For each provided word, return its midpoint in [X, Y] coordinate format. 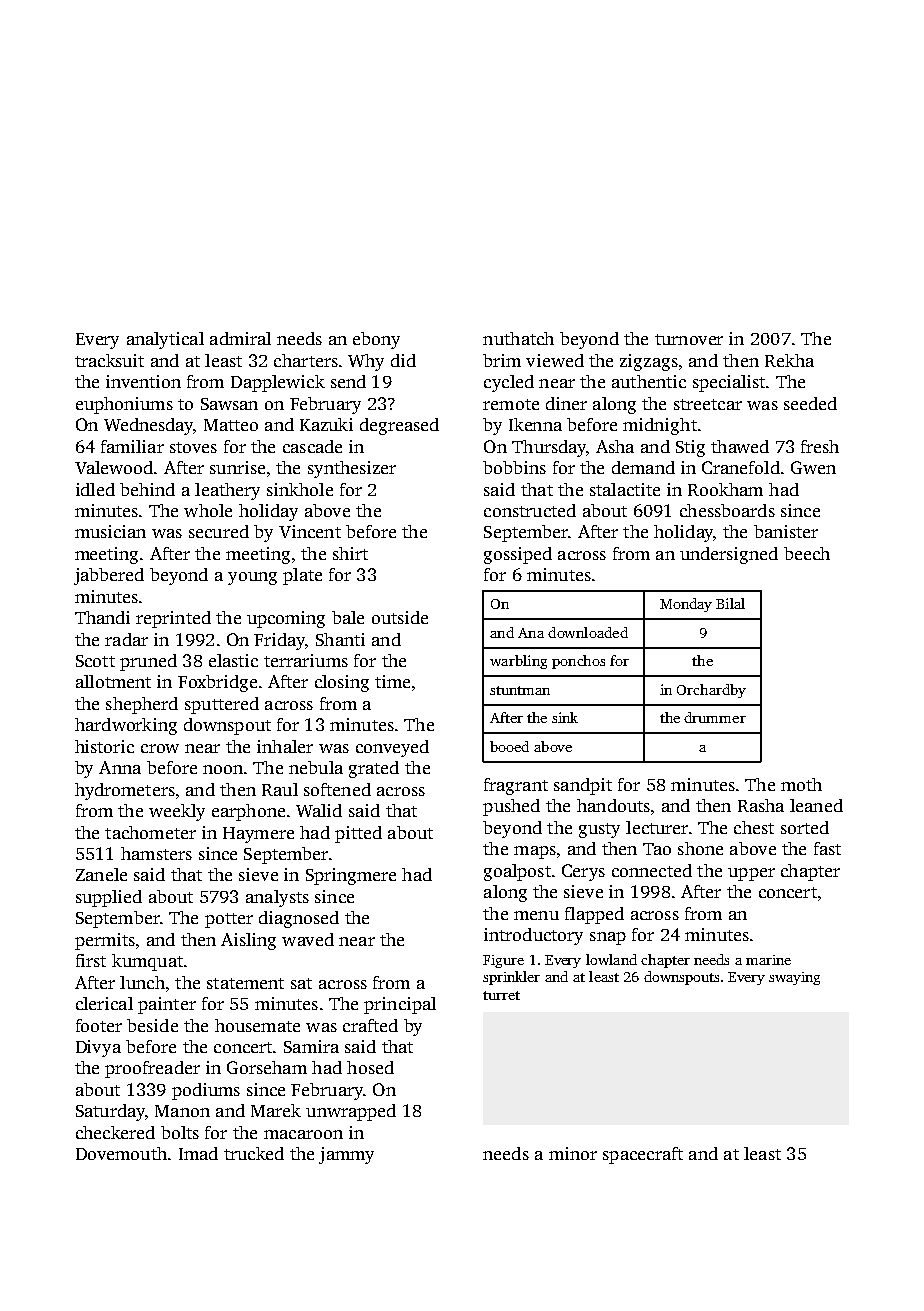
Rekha [789, 360]
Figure [503, 961]
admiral [240, 338]
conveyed [392, 748]
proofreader [152, 1069]
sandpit [583, 786]
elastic [233, 660]
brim [502, 360]
